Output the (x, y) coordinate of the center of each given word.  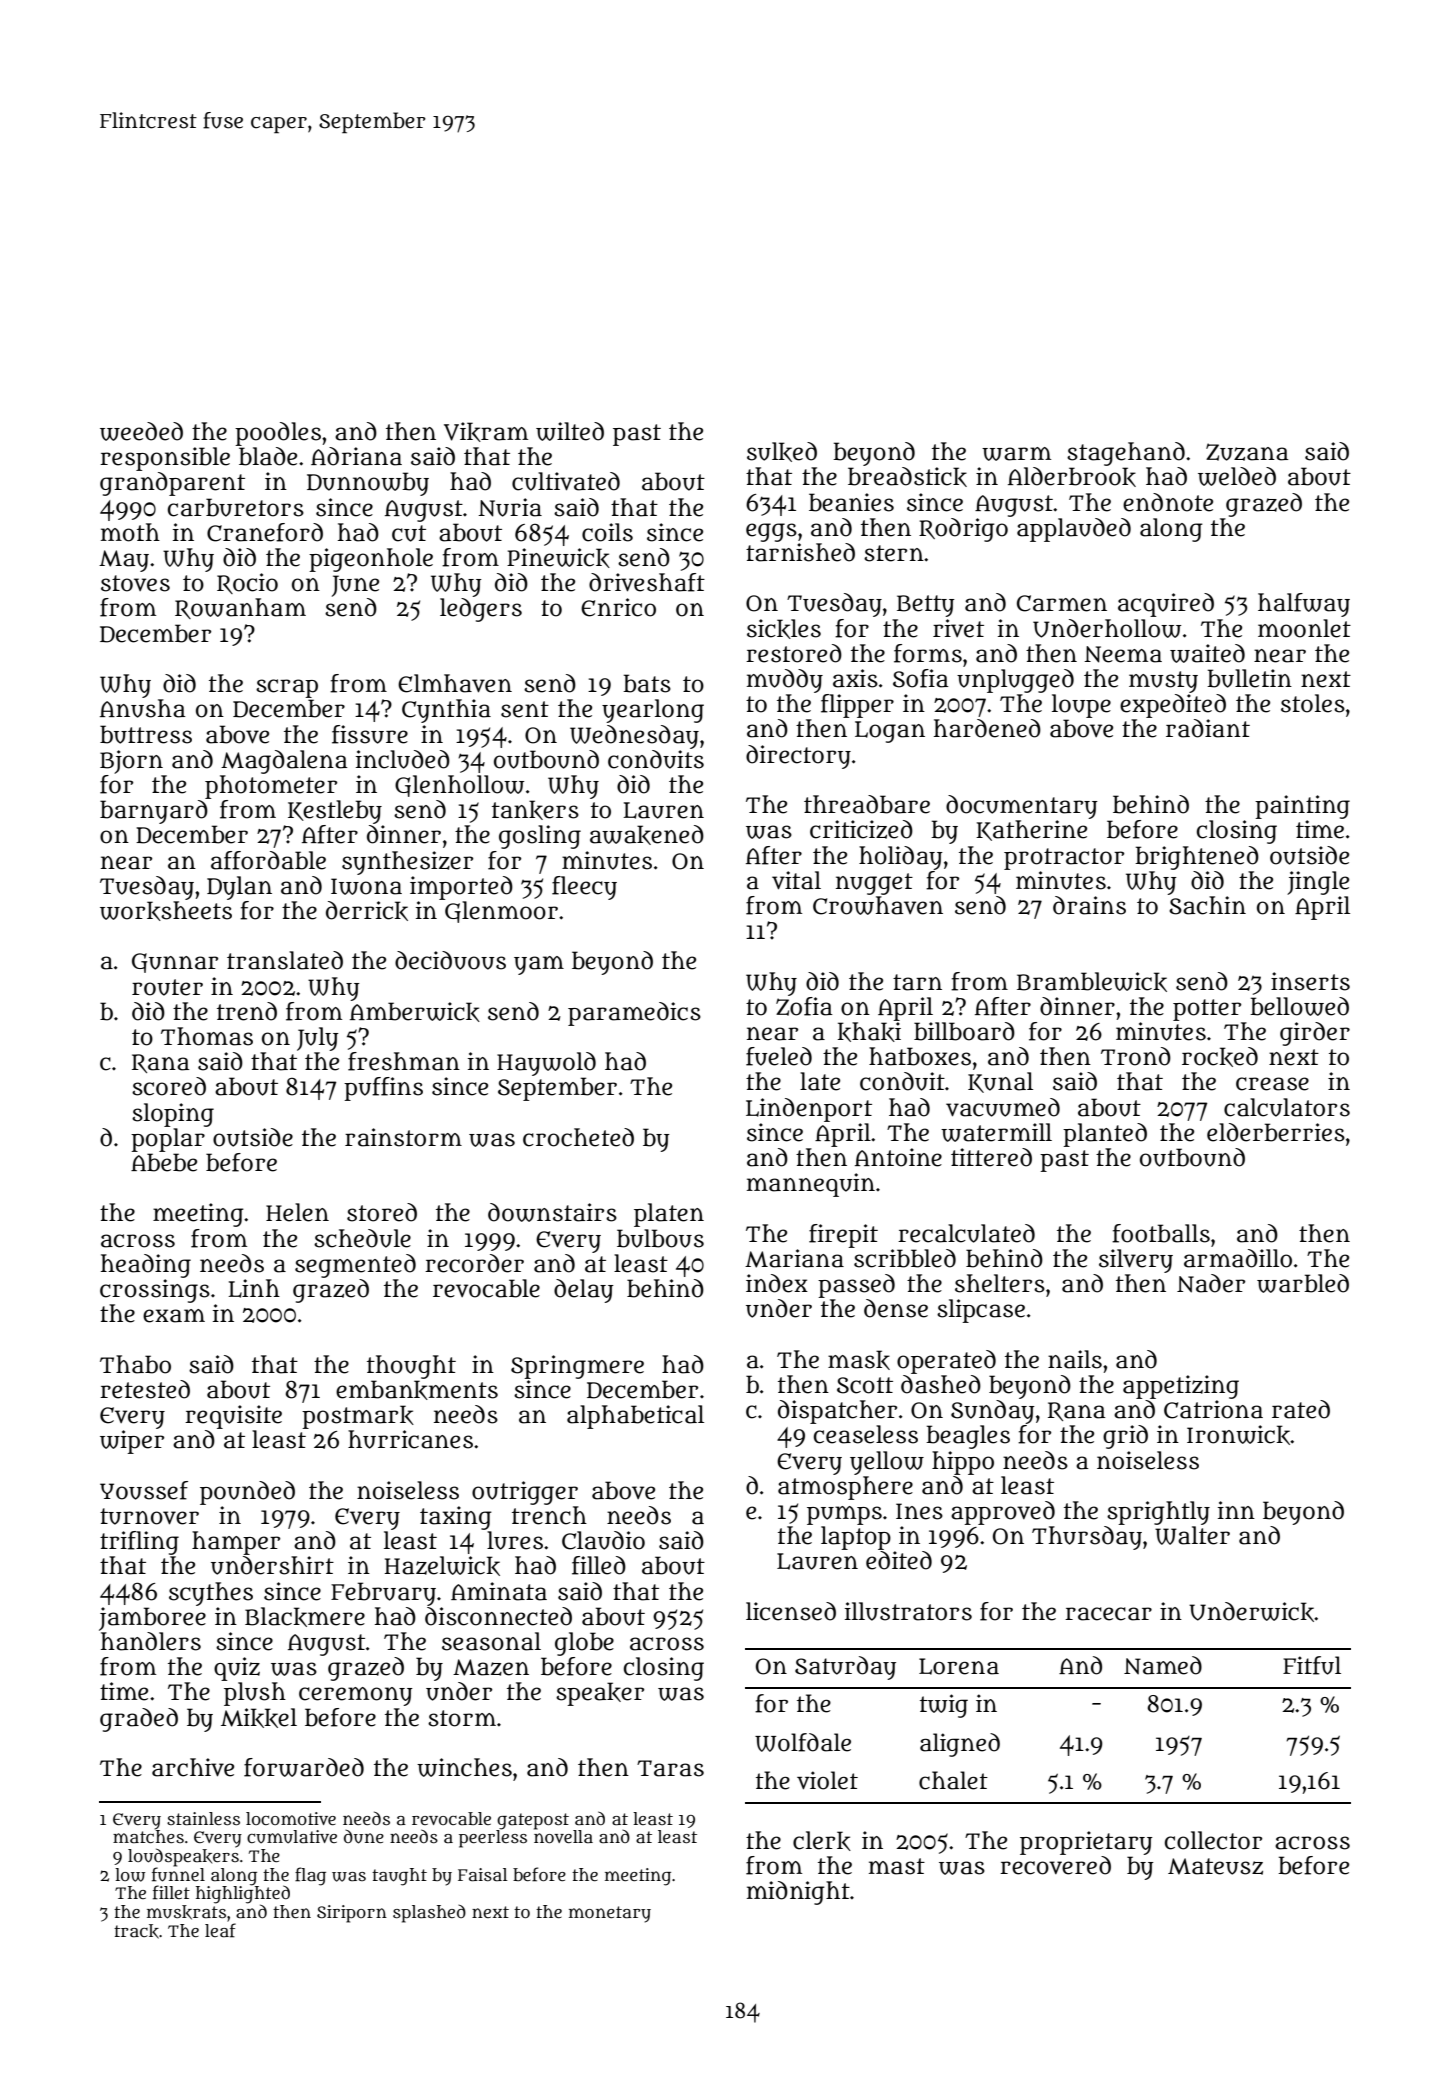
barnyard (154, 812)
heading (146, 1266)
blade (268, 456)
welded (1237, 476)
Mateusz (1215, 1866)
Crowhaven (878, 905)
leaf (220, 1930)
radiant (1208, 728)
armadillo (1238, 1258)
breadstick (907, 477)
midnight (798, 1893)
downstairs (552, 1212)
